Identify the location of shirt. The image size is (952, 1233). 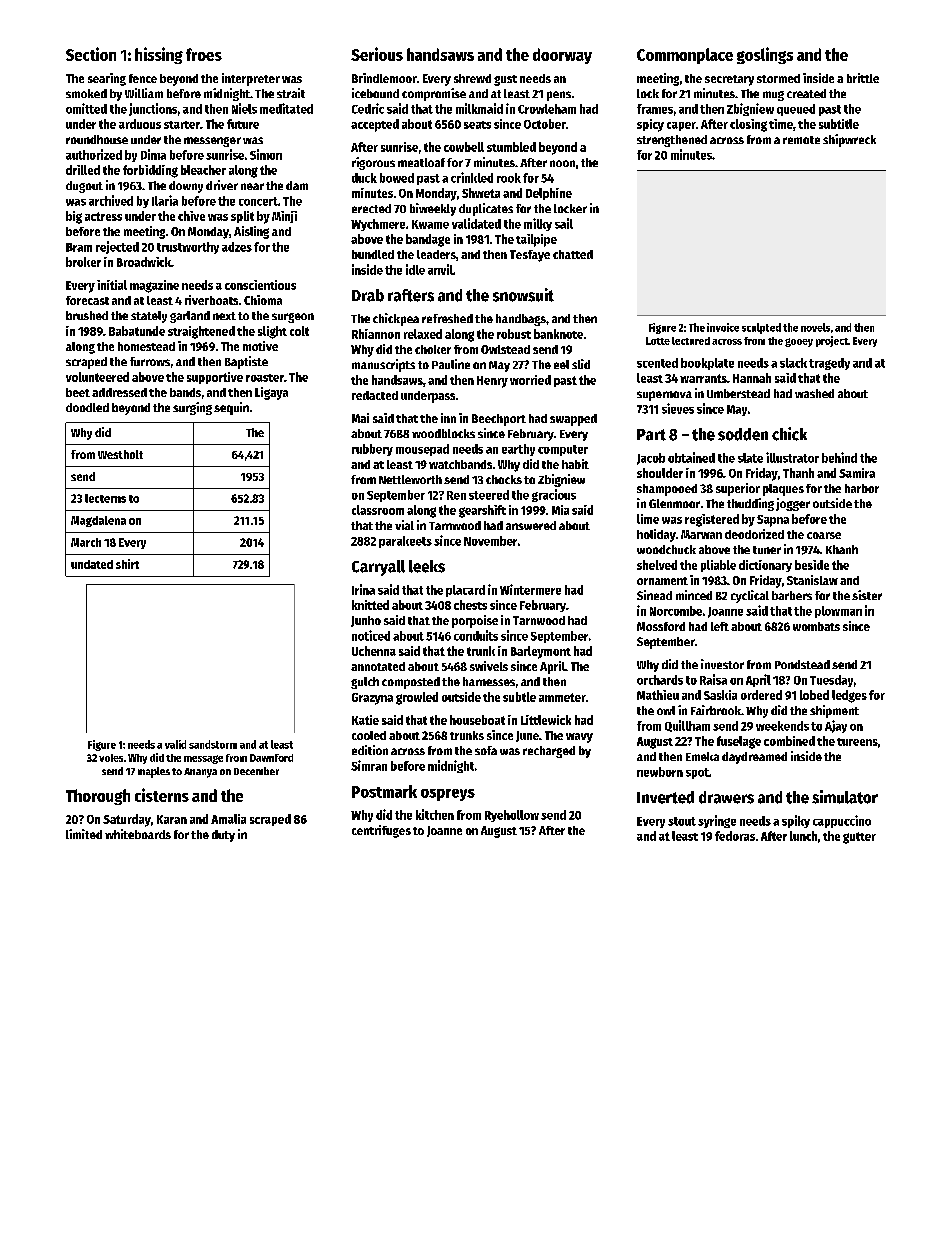
(127, 564).
